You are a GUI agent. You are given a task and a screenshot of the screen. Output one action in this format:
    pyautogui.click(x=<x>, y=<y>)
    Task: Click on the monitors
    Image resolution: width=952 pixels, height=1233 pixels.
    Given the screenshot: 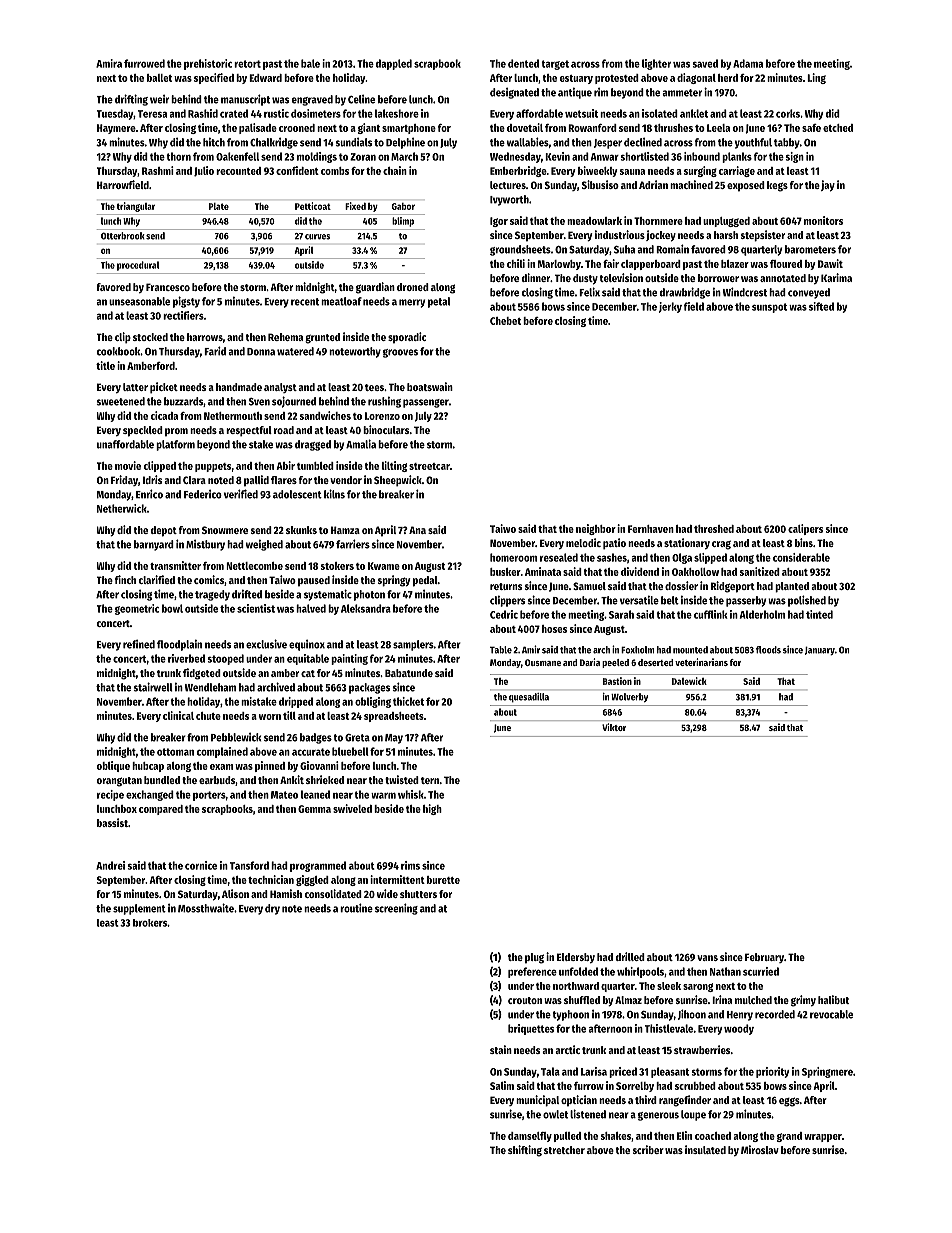 What is the action you would take?
    pyautogui.click(x=823, y=220)
